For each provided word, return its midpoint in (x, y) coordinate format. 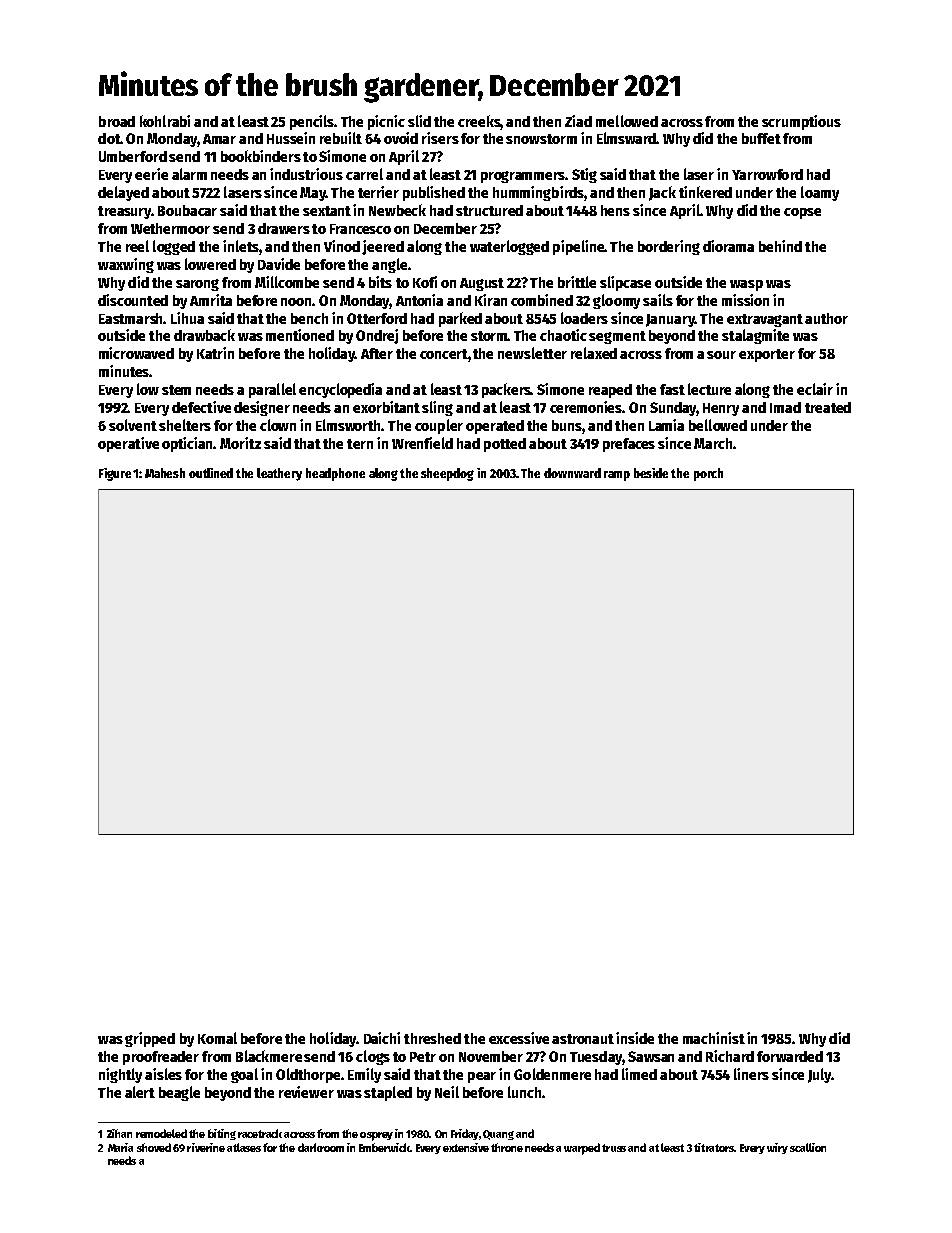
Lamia (666, 425)
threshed (432, 1038)
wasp (746, 285)
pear (482, 1077)
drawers (284, 228)
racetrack (260, 1133)
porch (708, 474)
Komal (217, 1038)
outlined (211, 473)
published (434, 193)
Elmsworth (349, 425)
